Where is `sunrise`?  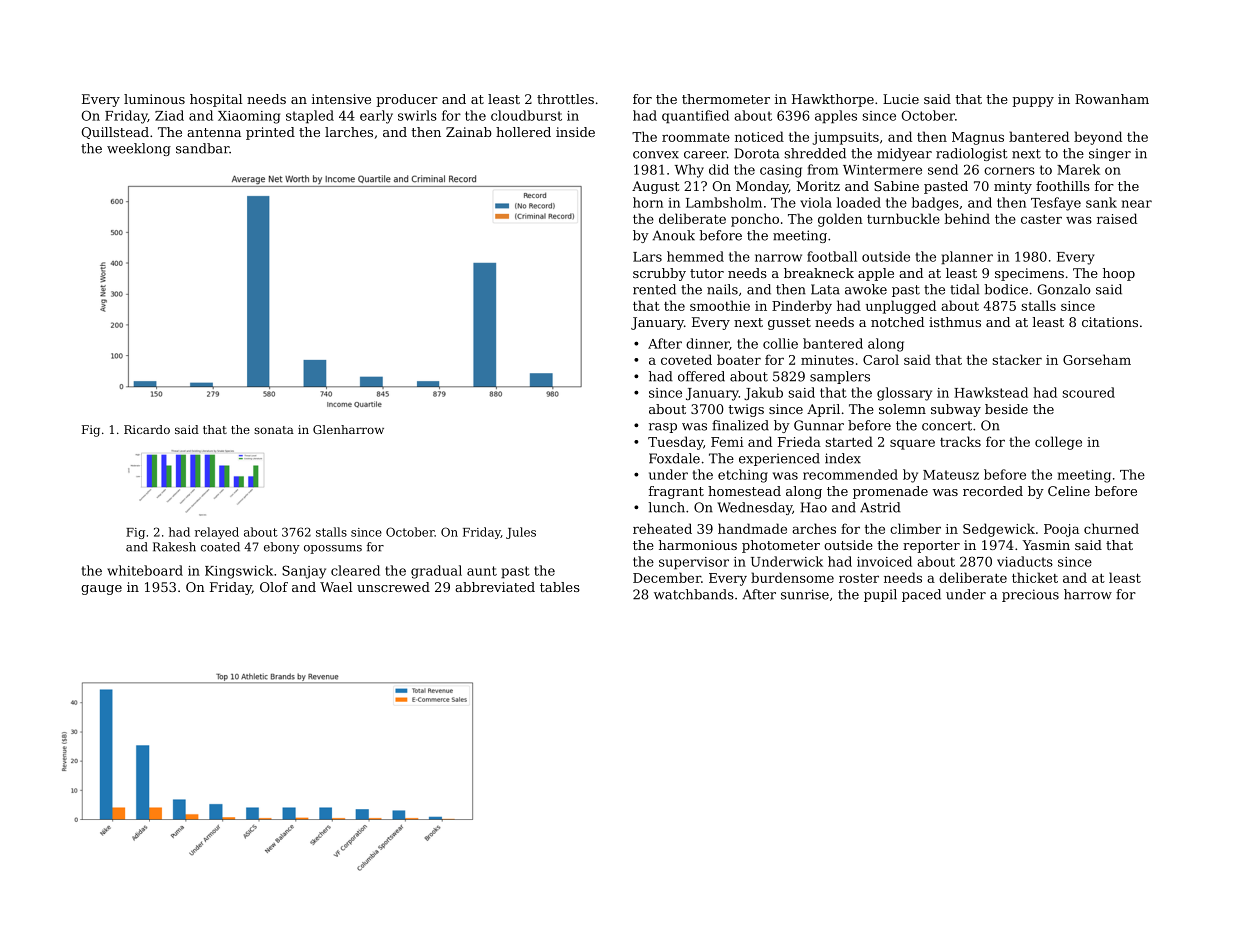 sunrise is located at coordinates (805, 594).
